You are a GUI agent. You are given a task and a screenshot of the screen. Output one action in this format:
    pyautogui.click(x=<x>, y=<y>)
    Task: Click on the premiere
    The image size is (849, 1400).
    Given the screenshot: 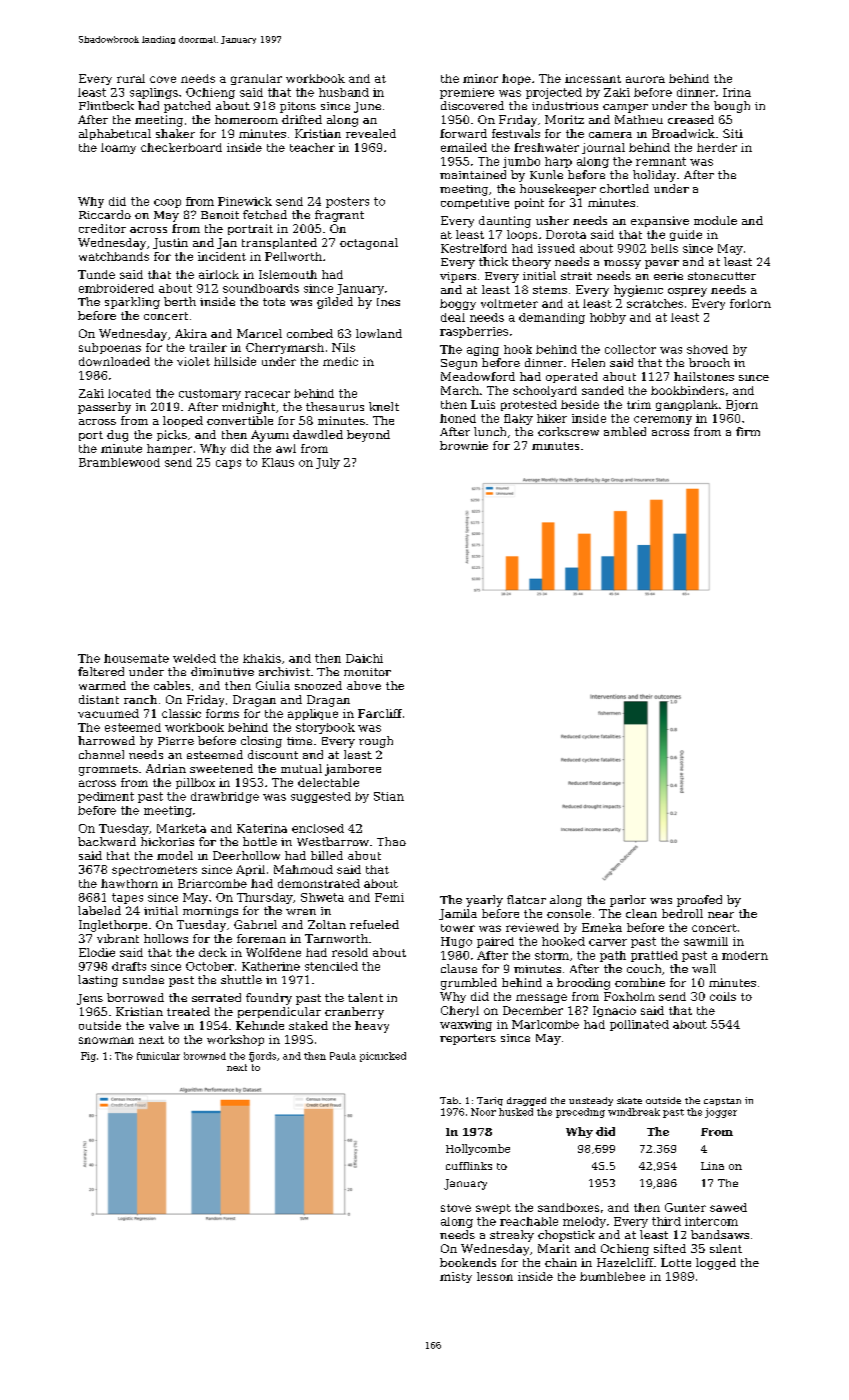 What is the action you would take?
    pyautogui.click(x=467, y=93)
